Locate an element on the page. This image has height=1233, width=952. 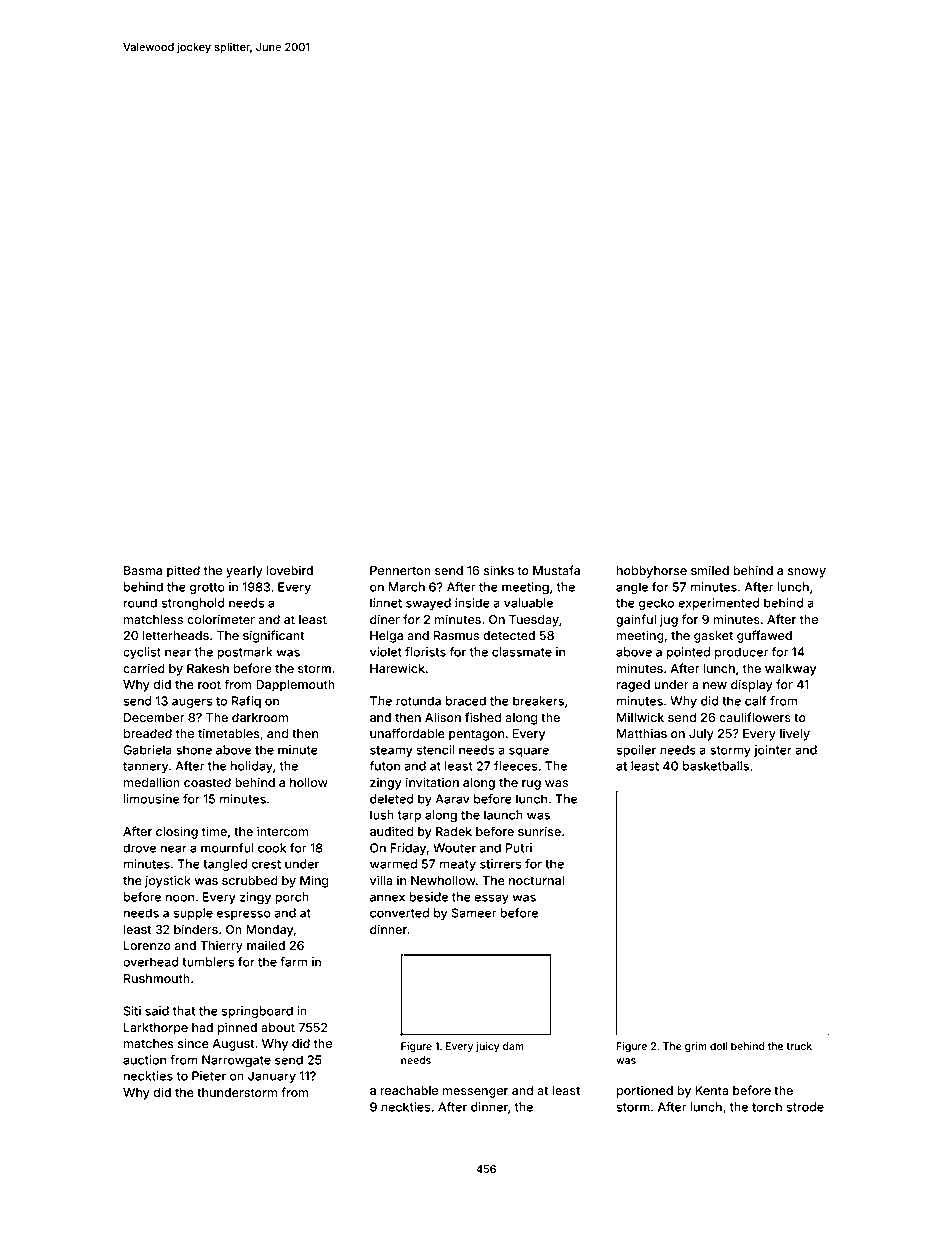
matches is located at coordinates (149, 1043).
